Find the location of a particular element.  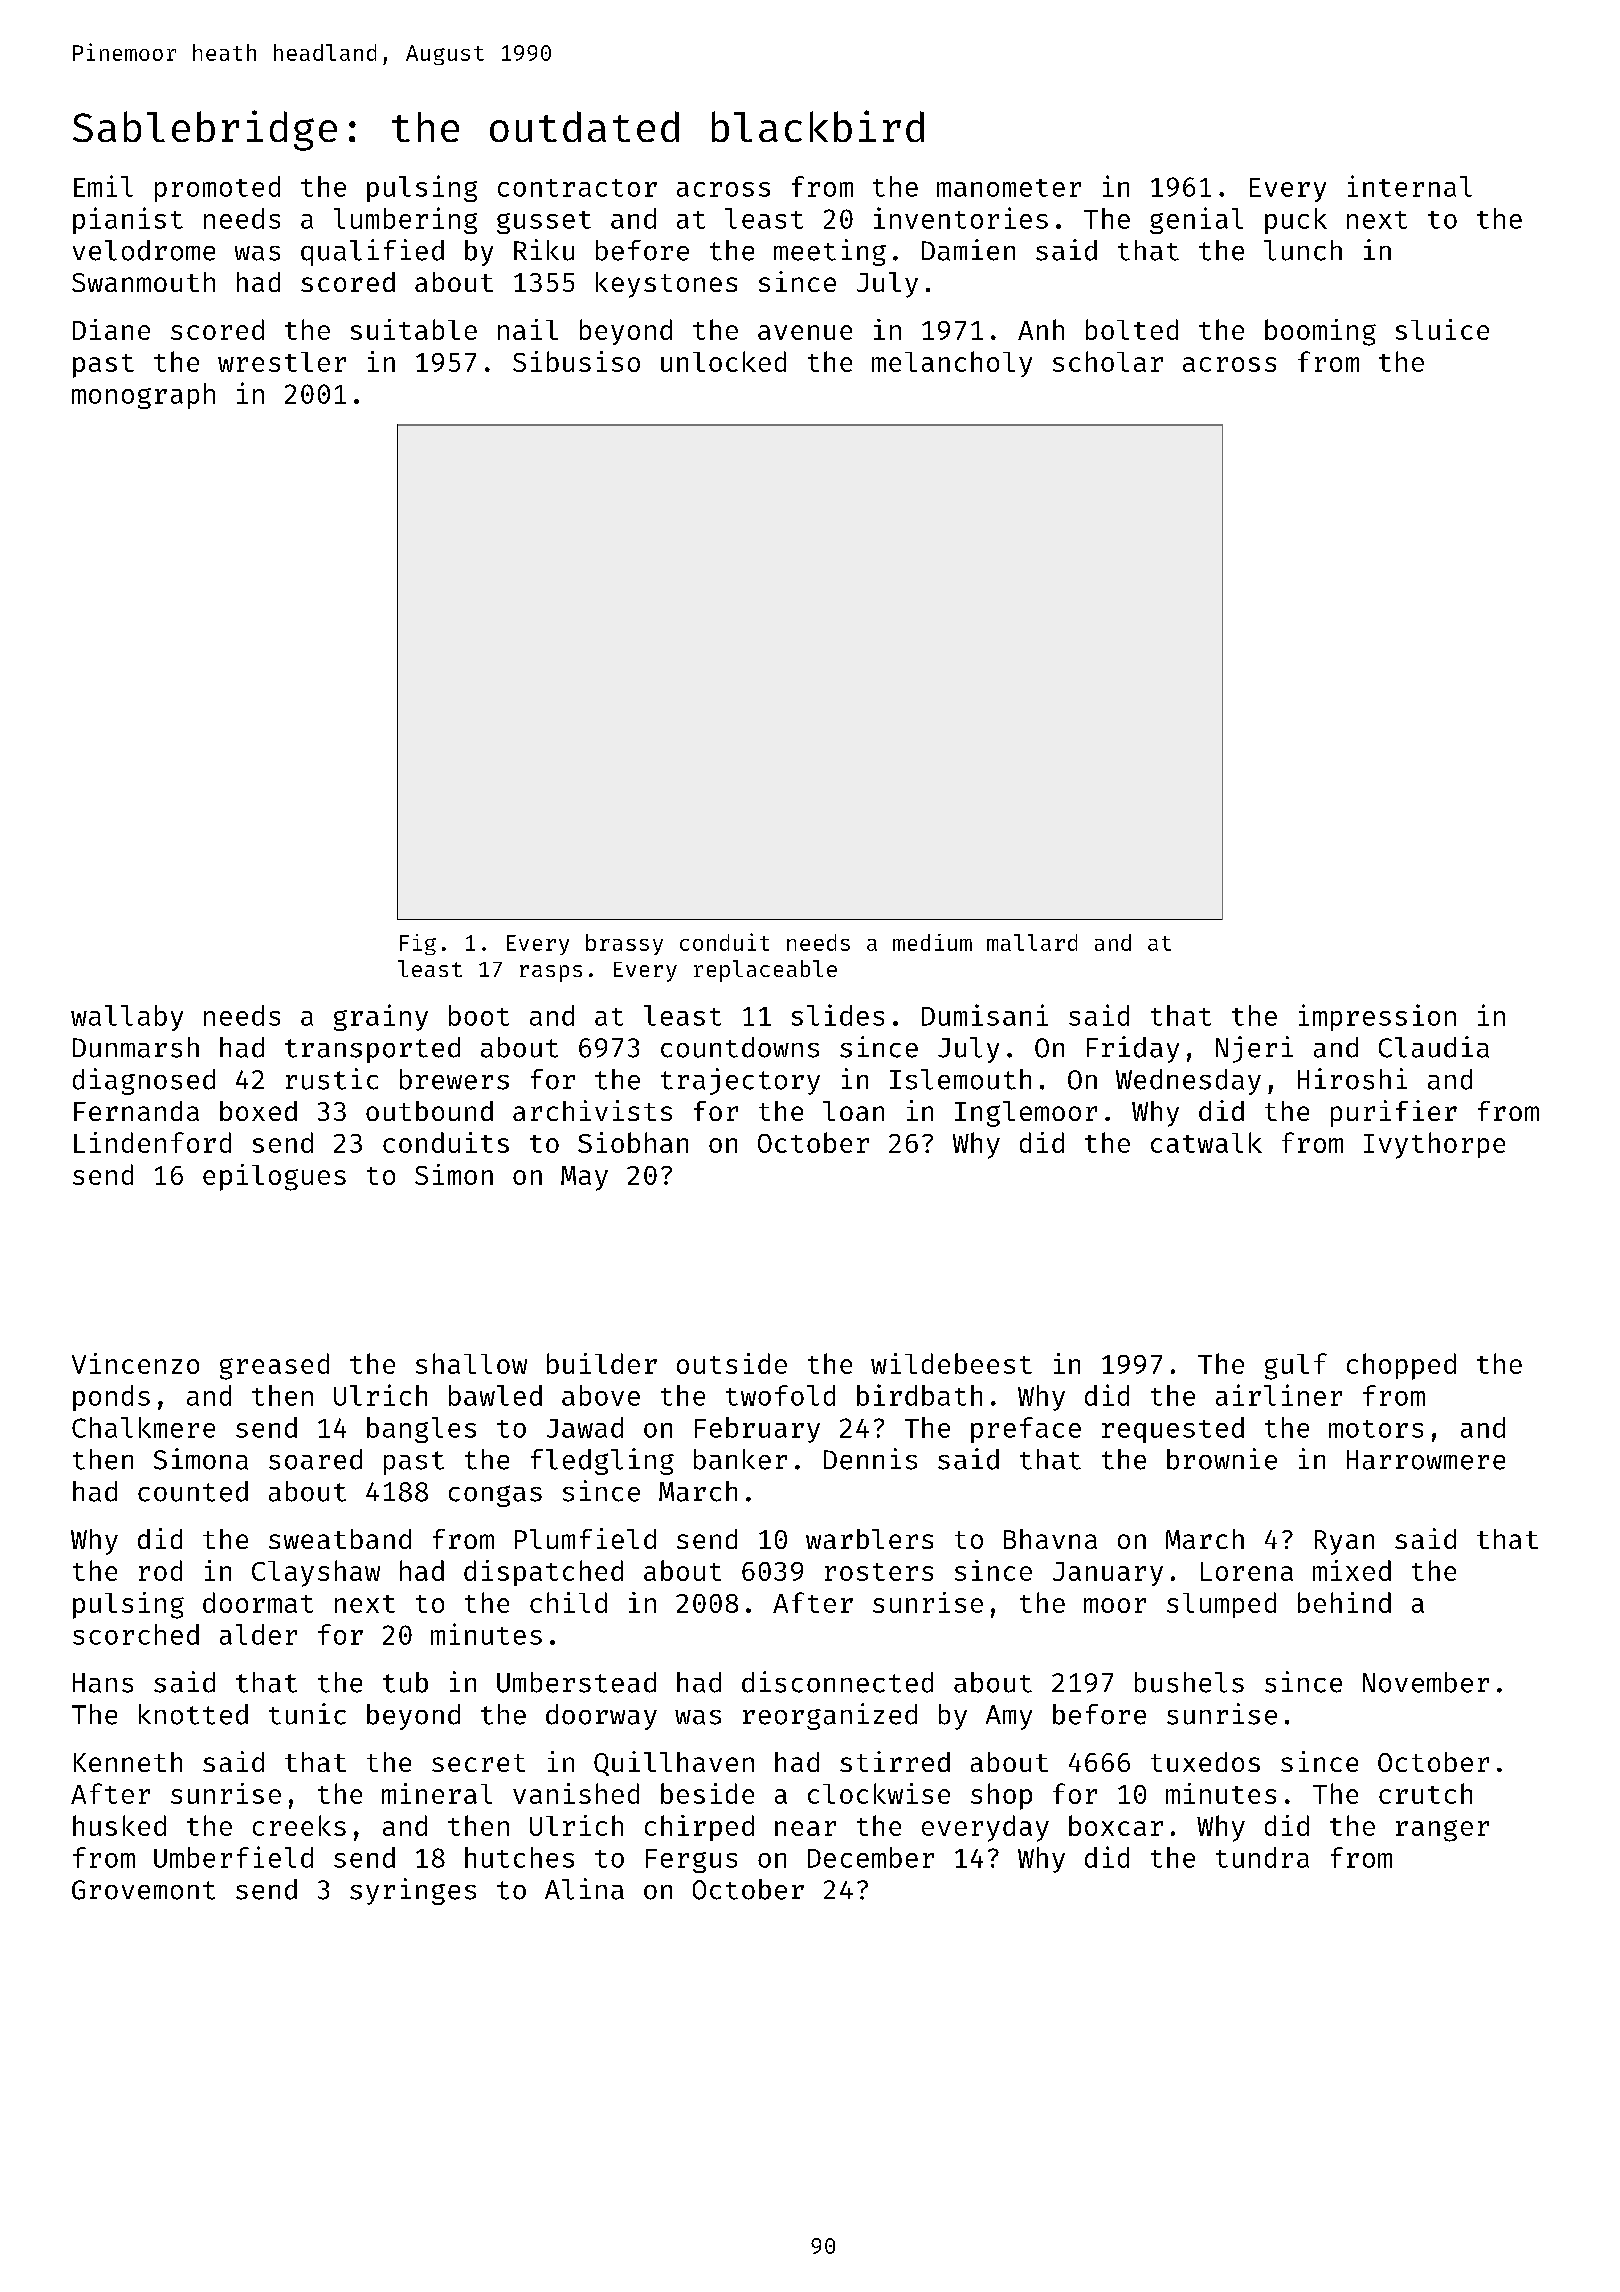

Grovemont is located at coordinates (143, 1890).
